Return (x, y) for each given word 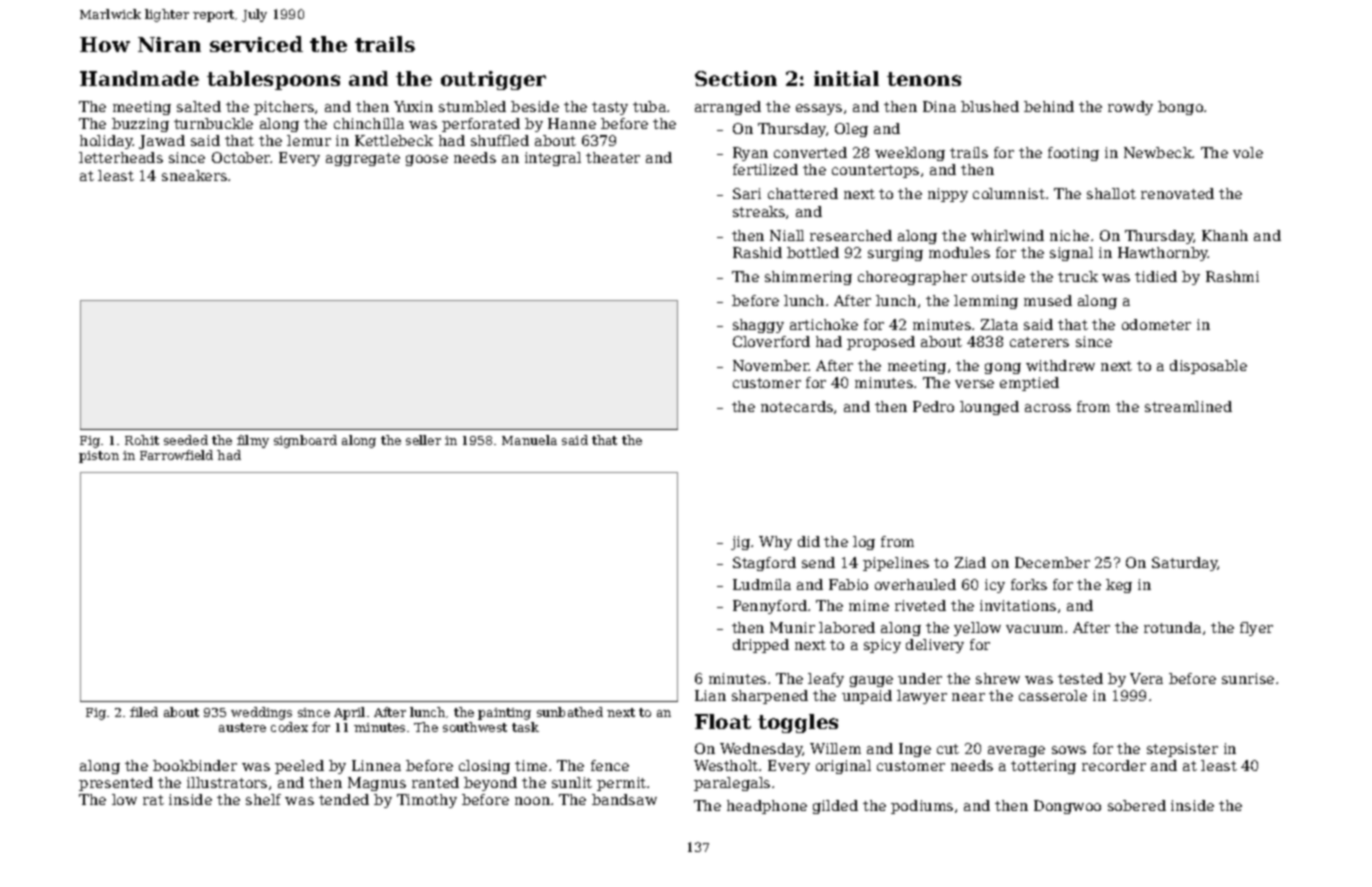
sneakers (194, 175)
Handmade (139, 78)
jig (740, 543)
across (1048, 408)
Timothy (427, 801)
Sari (747, 193)
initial (846, 78)
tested (1080, 678)
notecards (797, 406)
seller (423, 440)
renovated (1177, 193)
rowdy (1130, 108)
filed (144, 712)
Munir (792, 627)
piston (99, 457)
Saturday (1185, 564)
